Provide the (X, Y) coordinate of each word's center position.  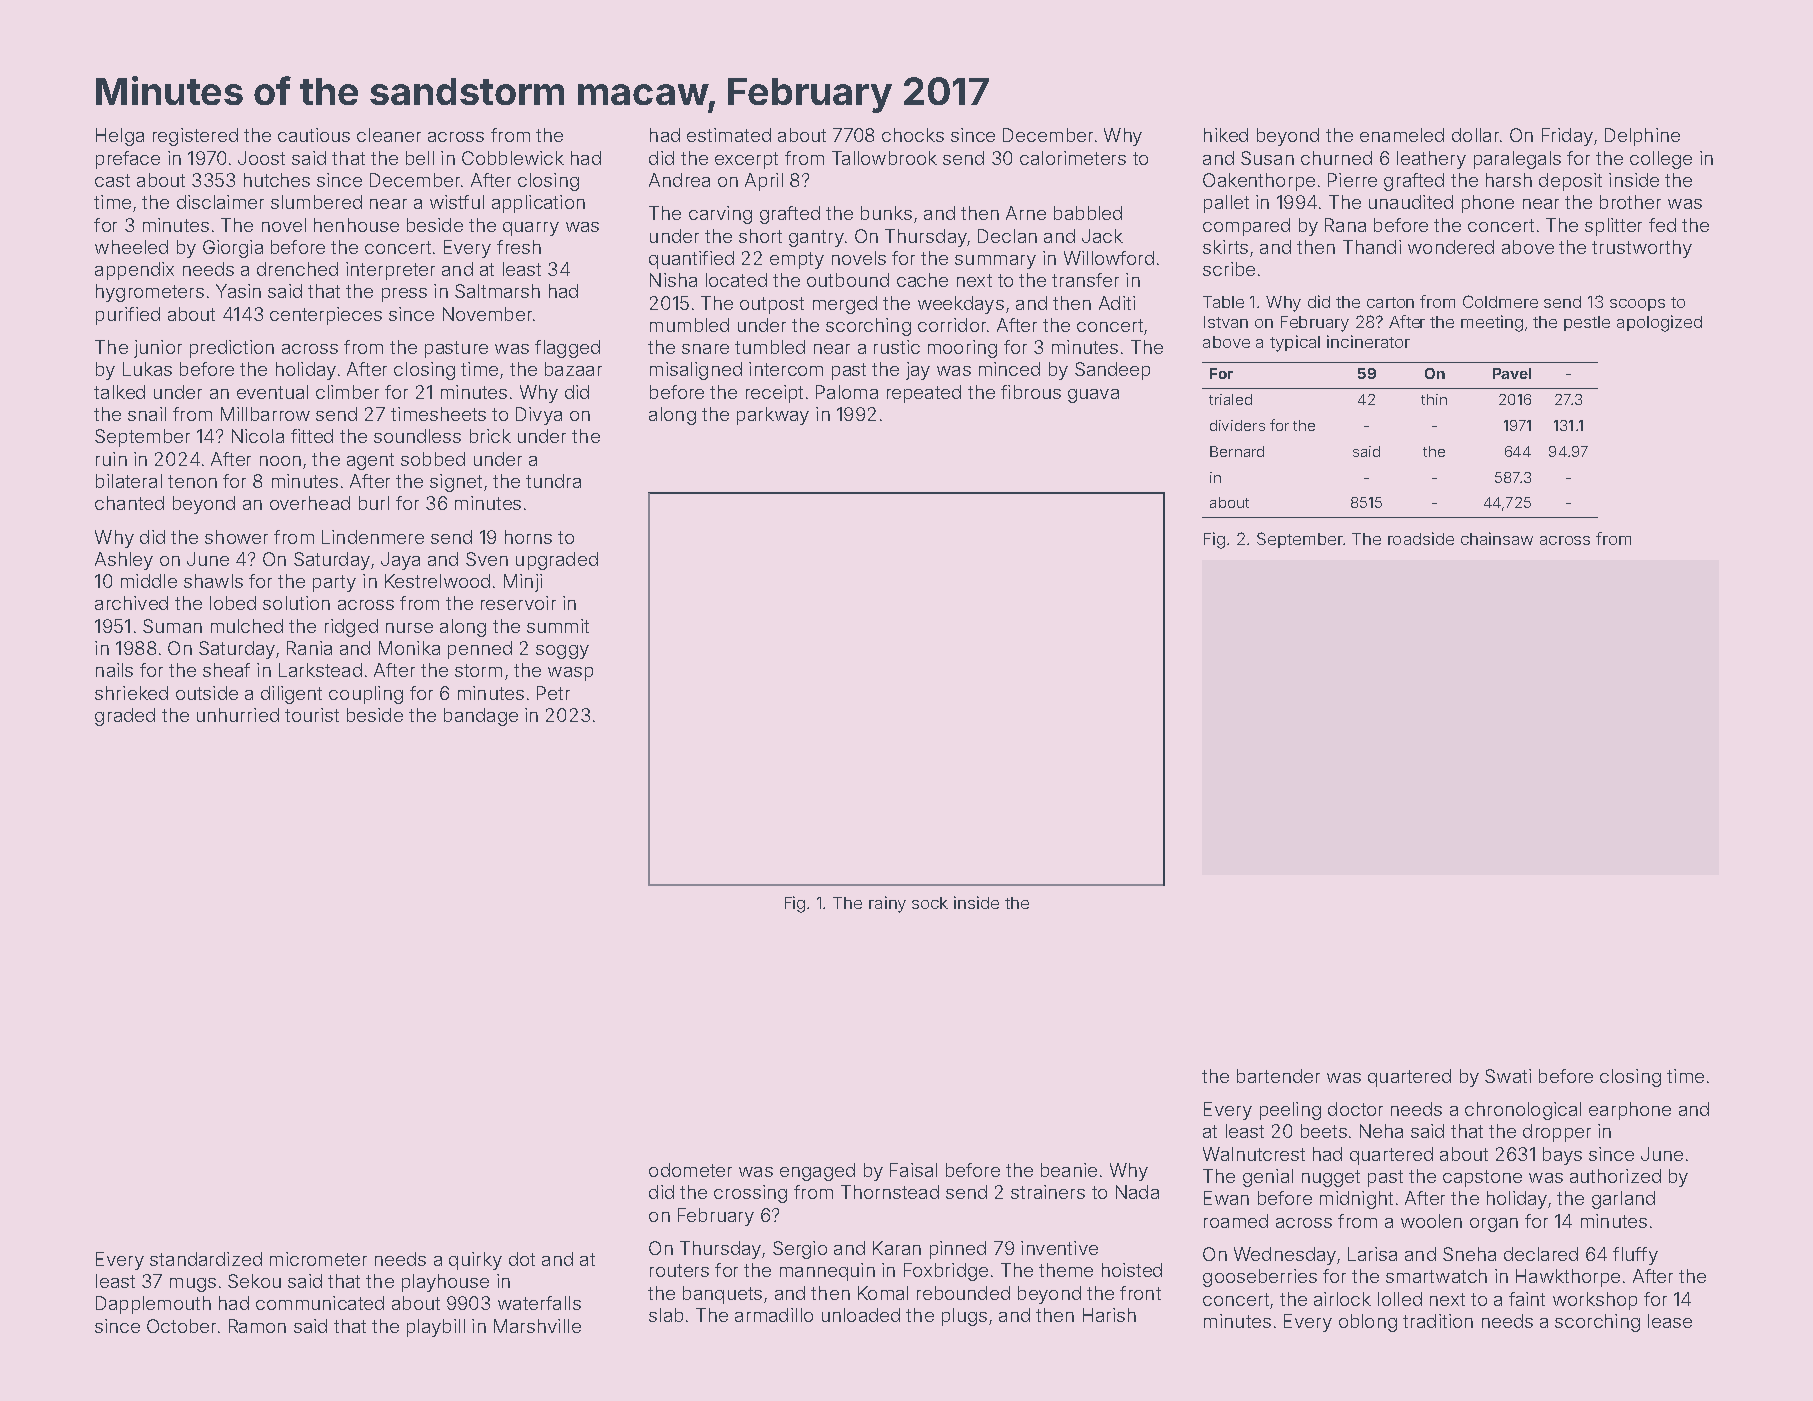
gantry (816, 238)
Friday (1567, 137)
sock (930, 903)
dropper (1557, 1133)
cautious (314, 135)
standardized (206, 1259)
